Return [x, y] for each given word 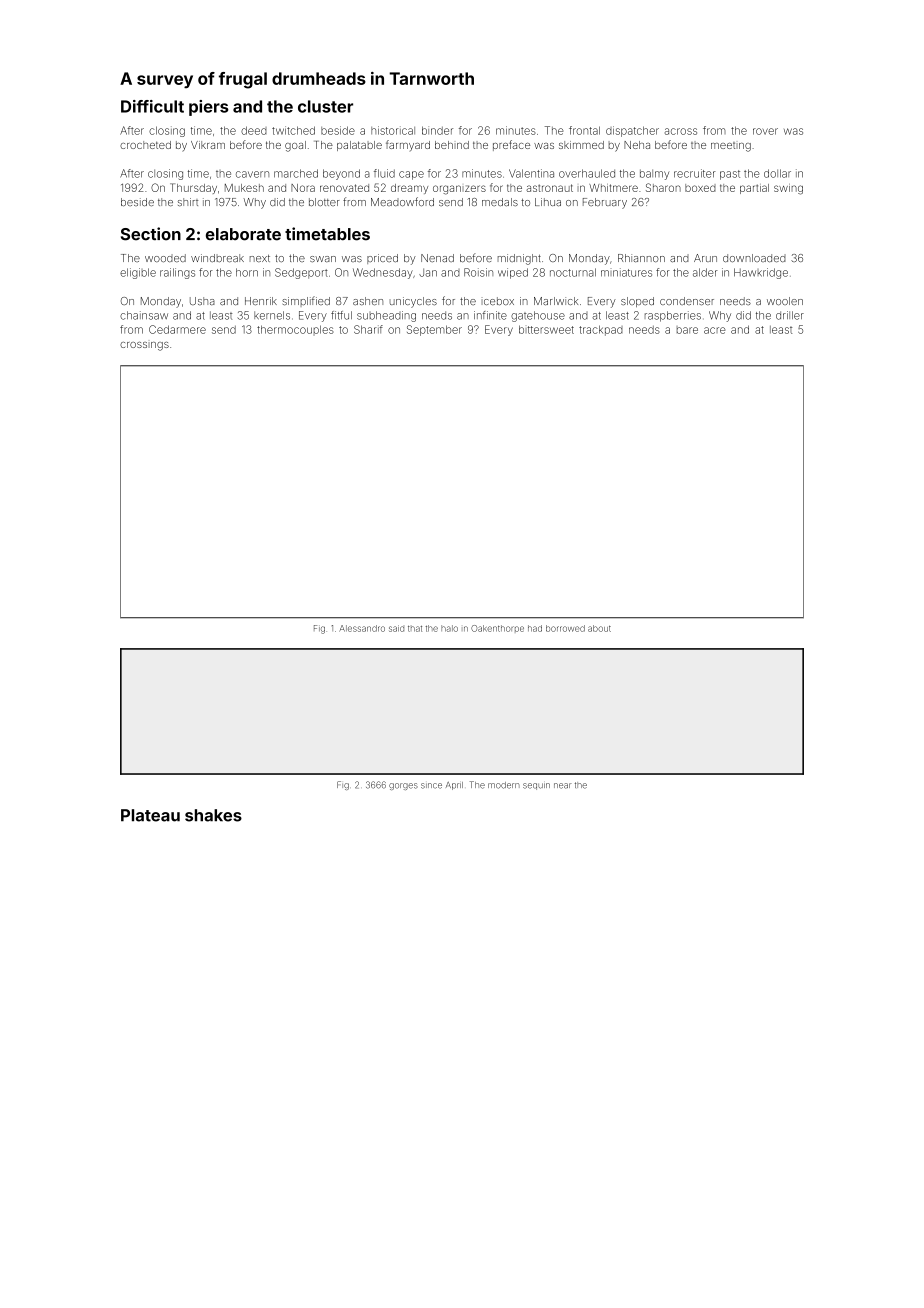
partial [754, 189]
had [535, 628]
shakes [213, 815]
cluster [325, 106]
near [563, 786]
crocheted [145, 145]
